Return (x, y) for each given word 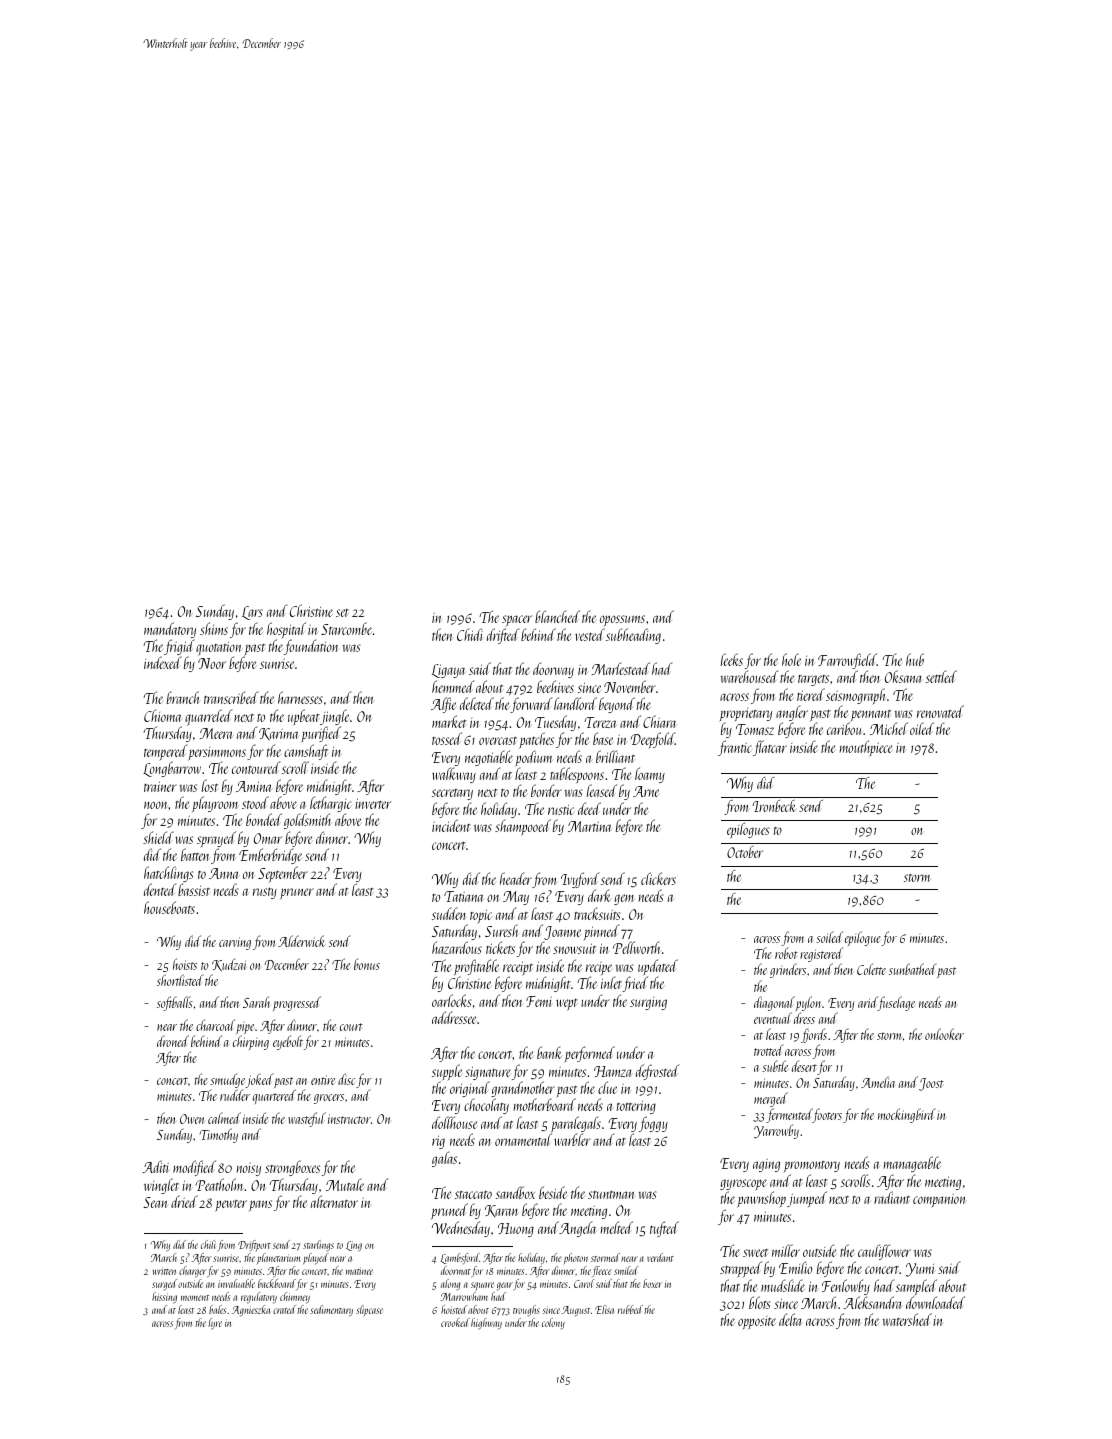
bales (217, 1309)
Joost (931, 1084)
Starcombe (346, 628)
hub (915, 659)
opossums (622, 620)
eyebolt (288, 1042)
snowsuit (574, 948)
